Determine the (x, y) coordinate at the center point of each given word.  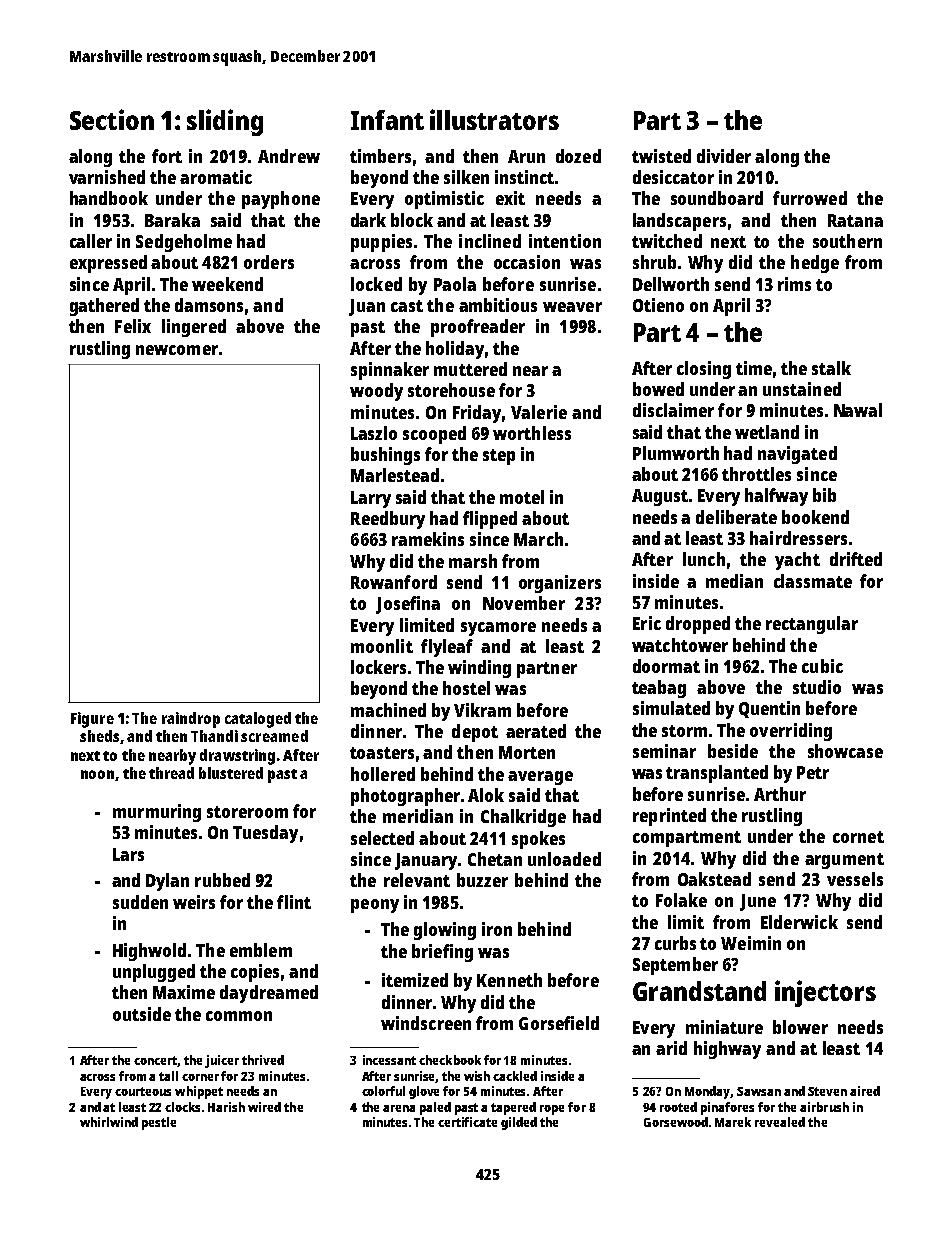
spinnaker (390, 371)
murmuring (157, 813)
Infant (387, 120)
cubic (822, 666)
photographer (405, 797)
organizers (560, 584)
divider (724, 156)
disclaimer (673, 410)
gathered (104, 307)
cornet (858, 837)
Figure (92, 720)
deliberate (736, 517)
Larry (371, 499)
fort (167, 156)
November (524, 603)
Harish (226, 1107)
